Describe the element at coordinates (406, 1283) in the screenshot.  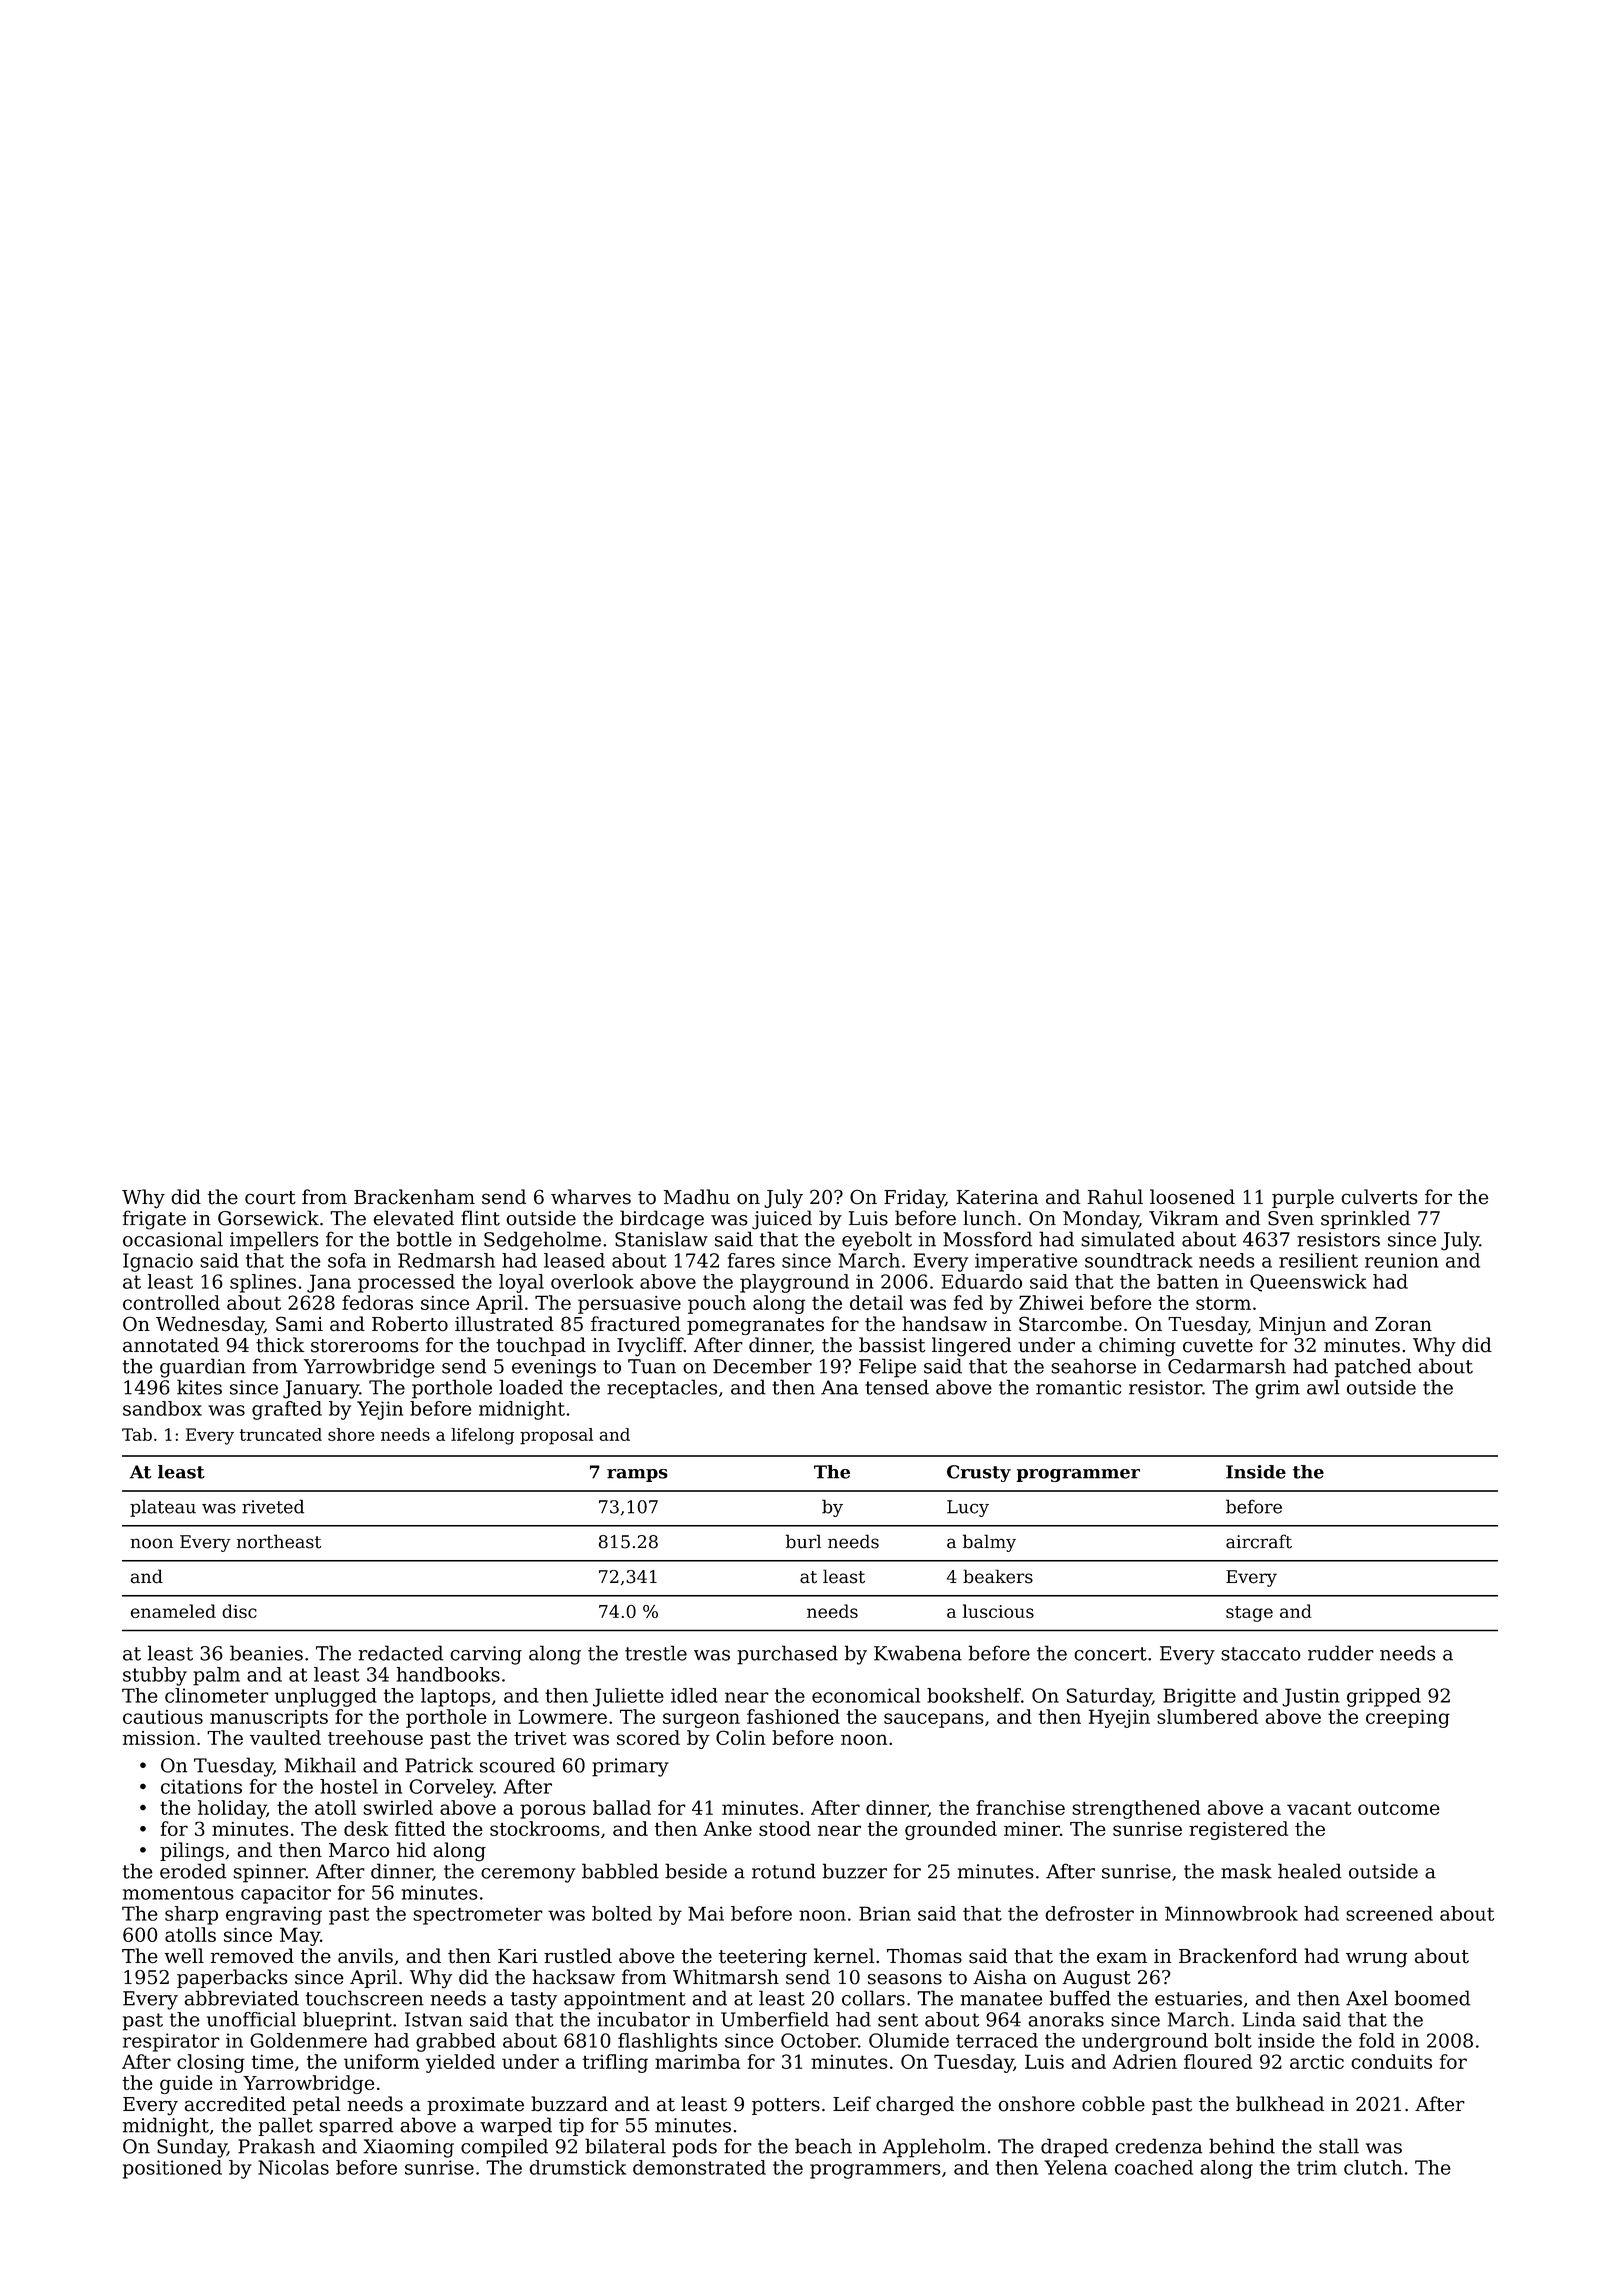
I see `processed` at that location.
